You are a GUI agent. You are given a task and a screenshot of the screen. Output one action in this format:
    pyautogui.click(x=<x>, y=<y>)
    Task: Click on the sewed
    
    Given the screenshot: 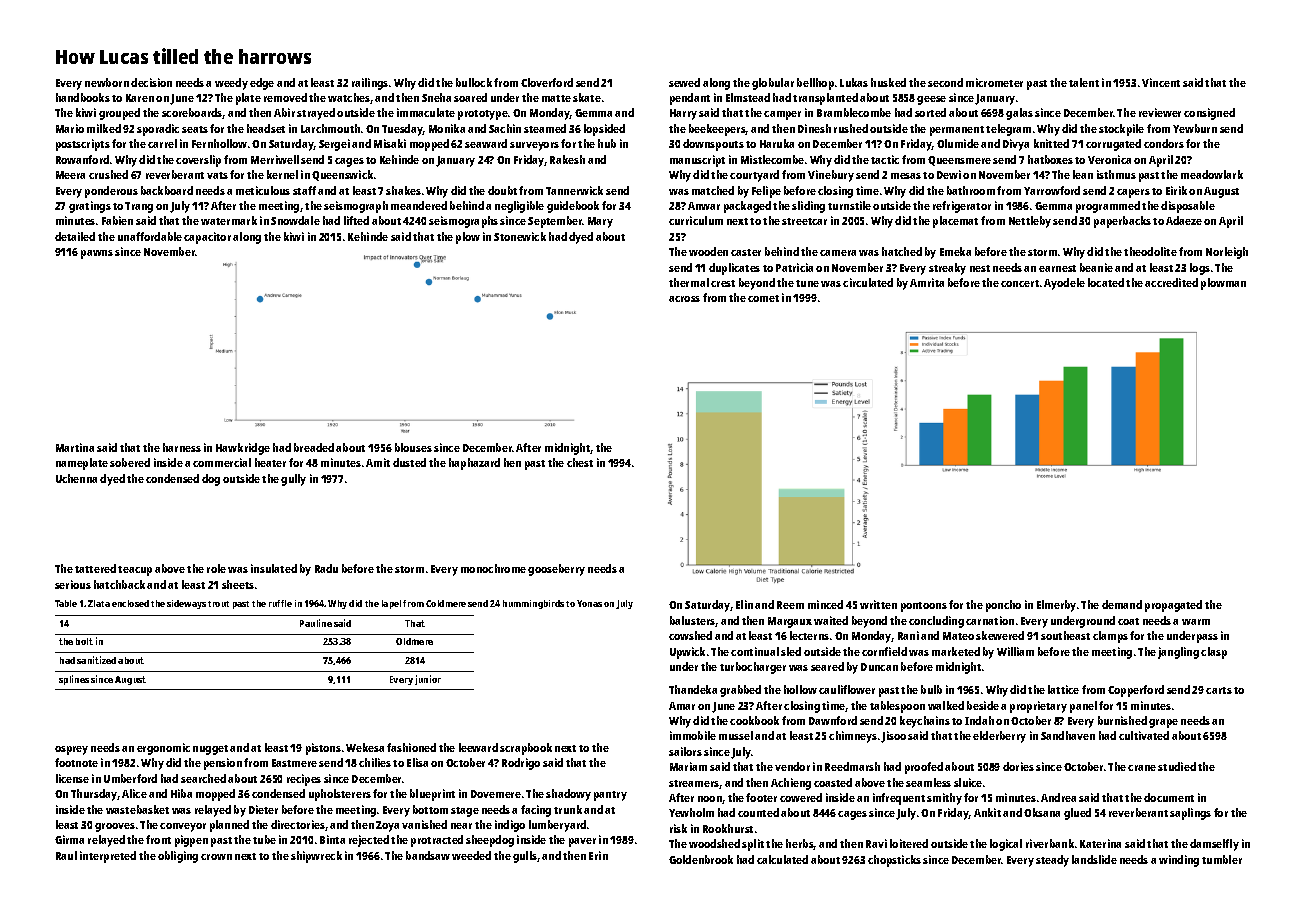 What is the action you would take?
    pyautogui.click(x=684, y=82)
